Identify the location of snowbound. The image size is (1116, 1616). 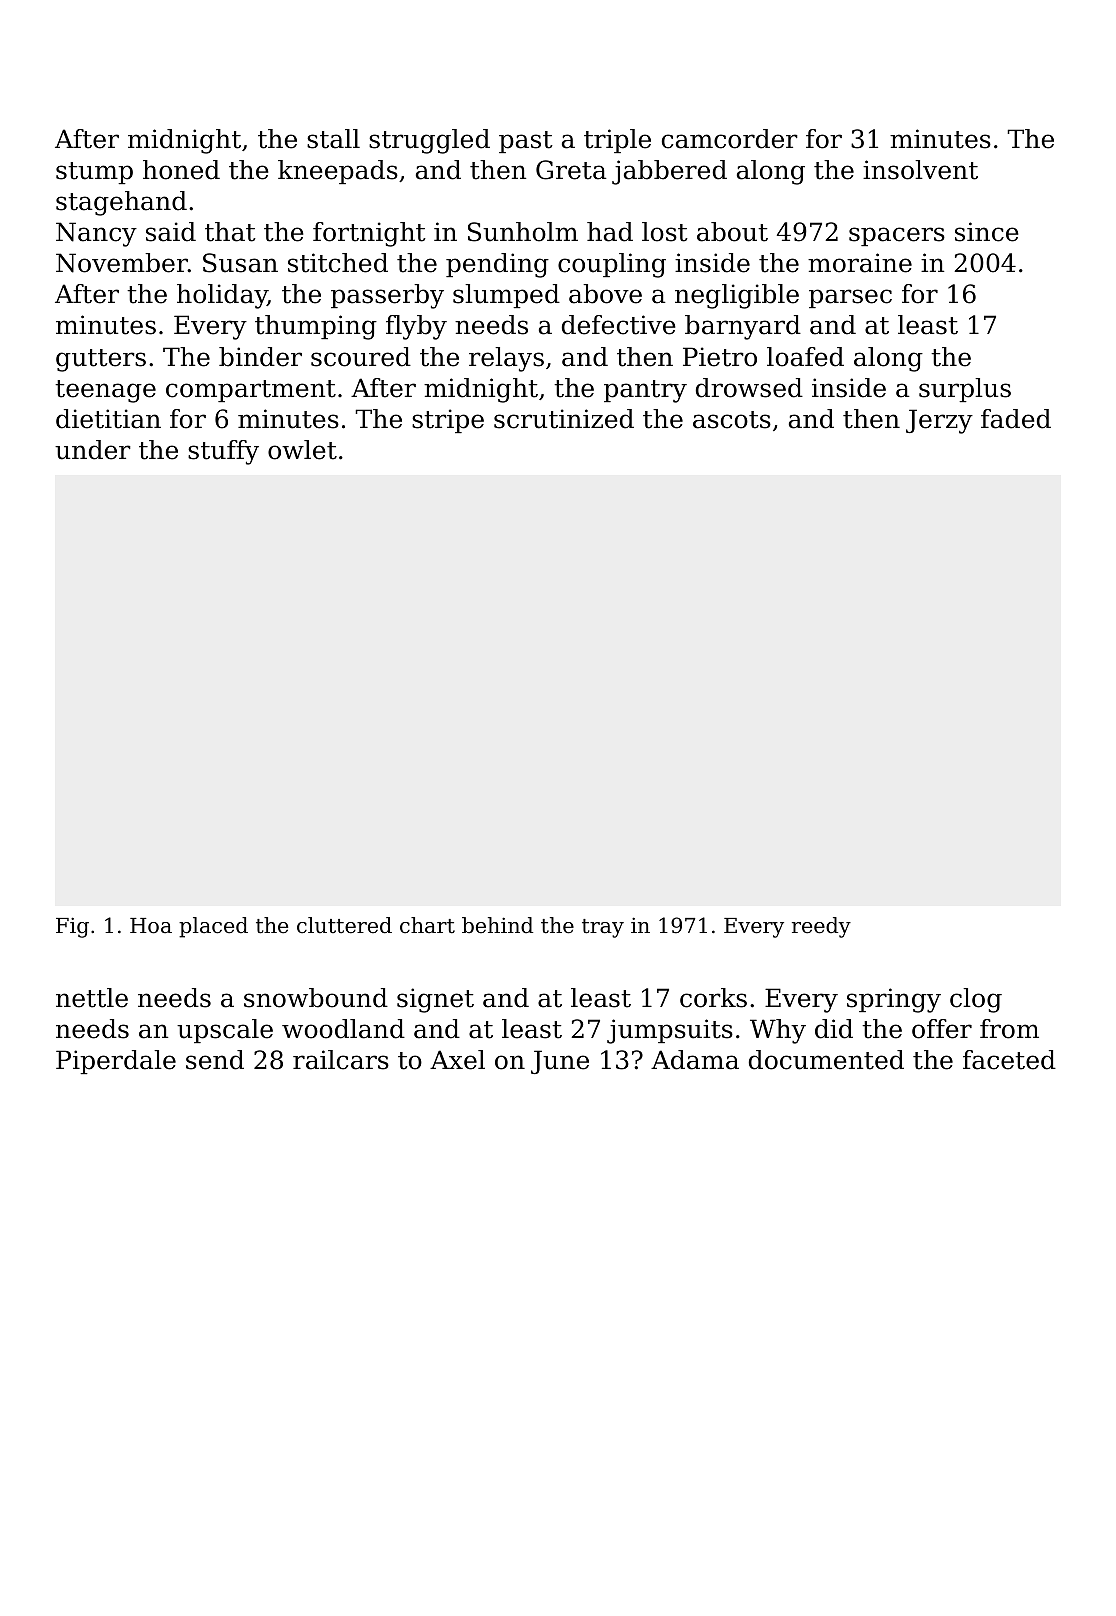
(316, 998).
